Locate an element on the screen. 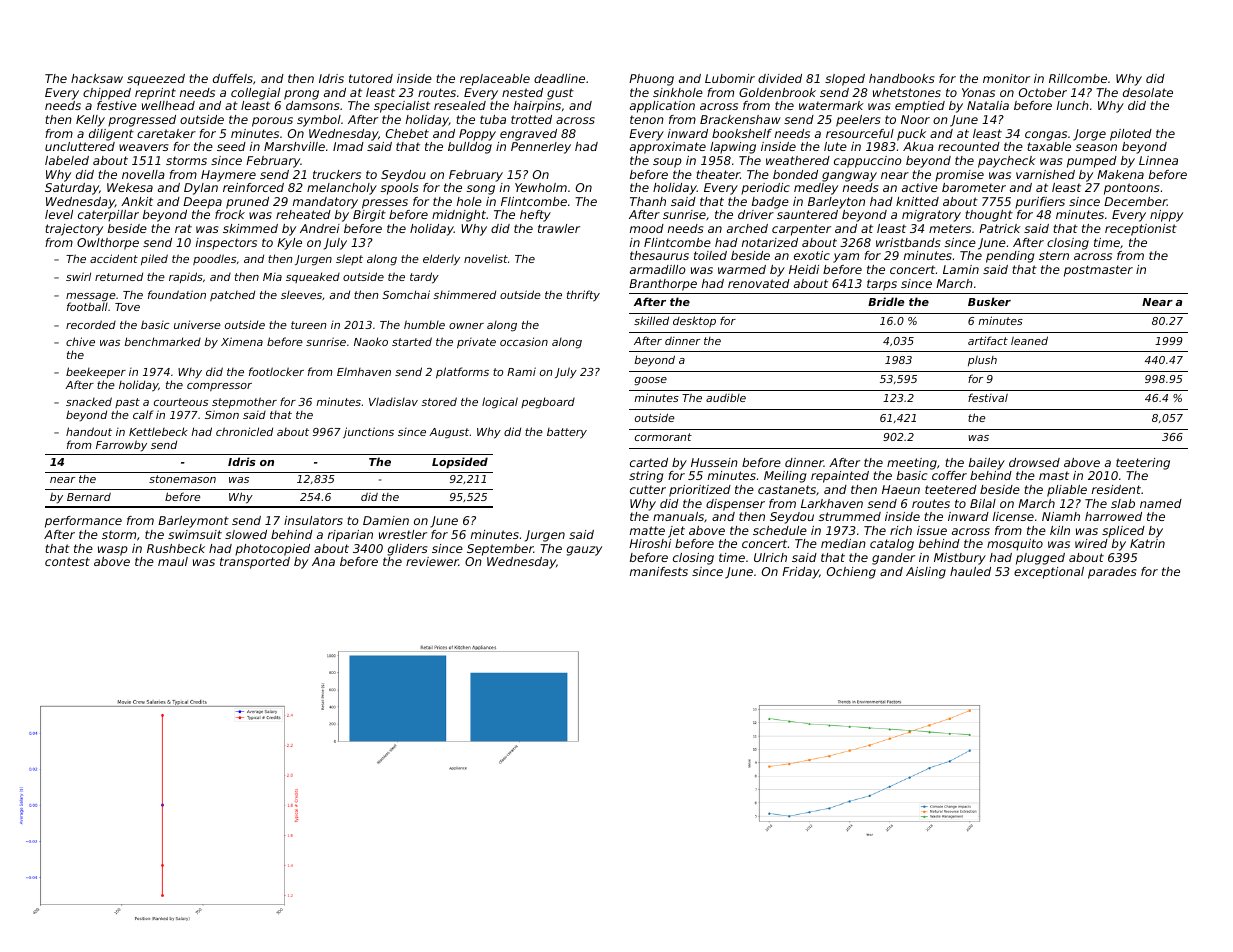  Akua is located at coordinates (918, 146).
